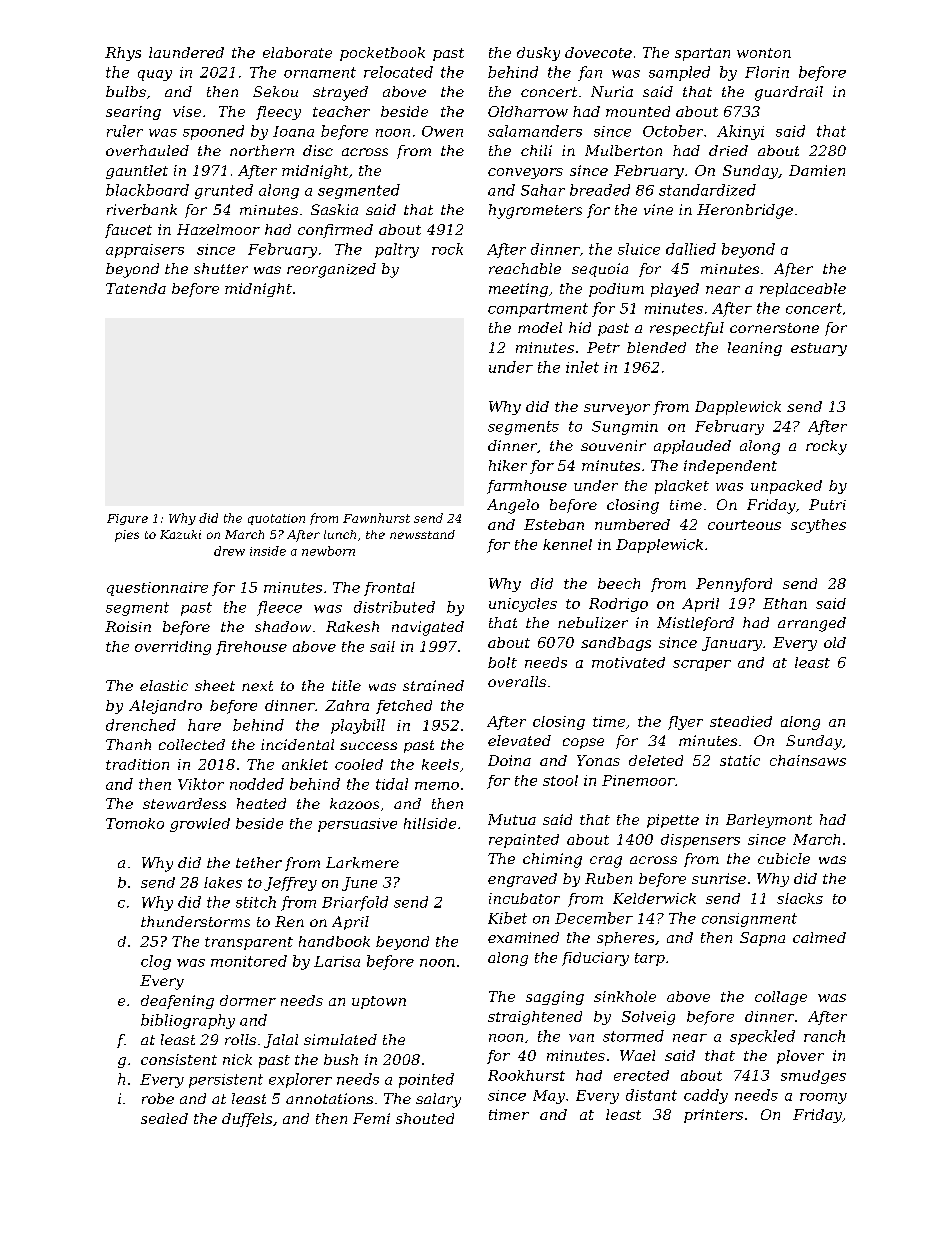 Image resolution: width=952 pixels, height=1233 pixels. I want to click on Tomoko, so click(135, 823).
